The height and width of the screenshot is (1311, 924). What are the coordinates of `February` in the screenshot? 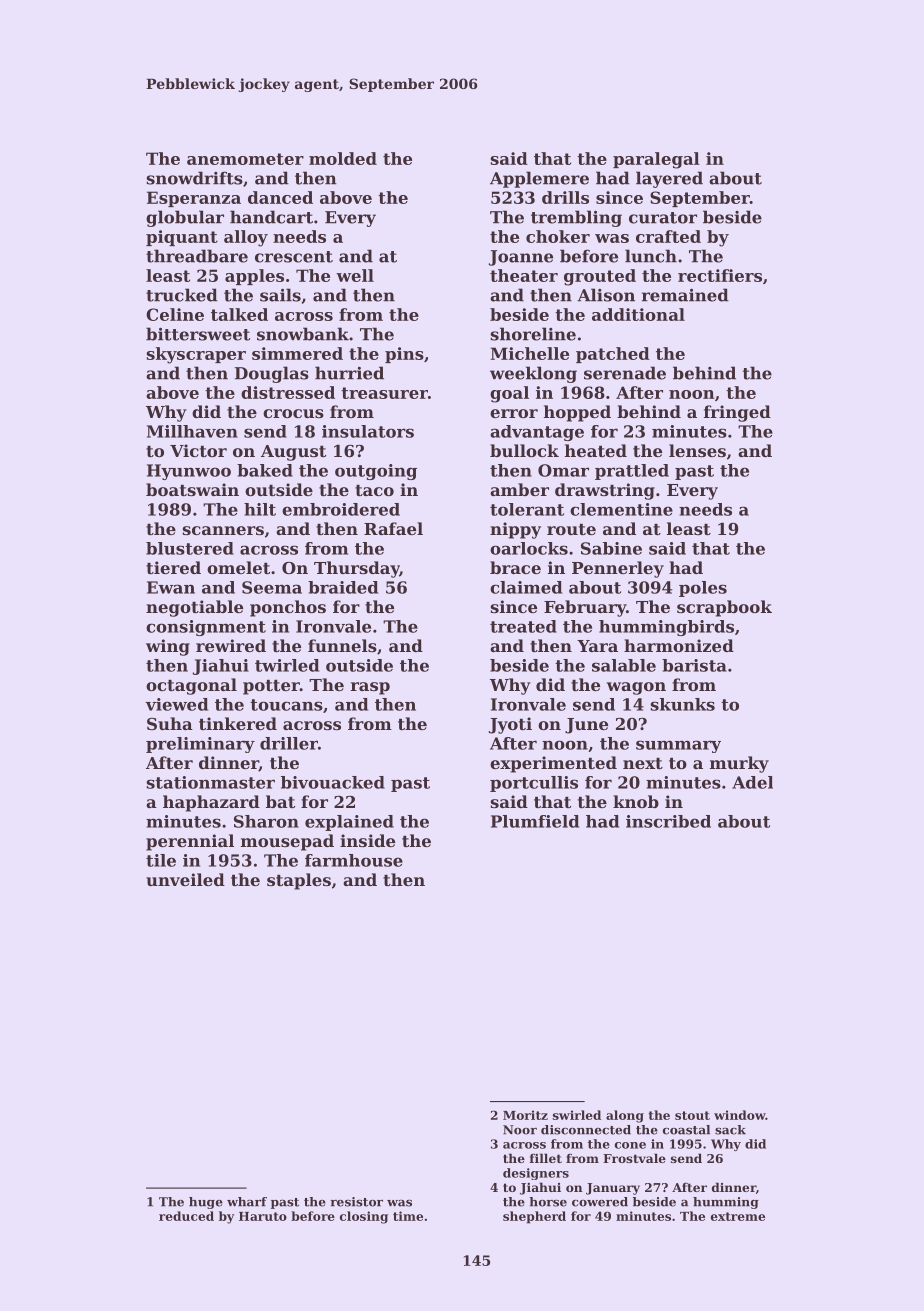 It's located at (585, 608).
